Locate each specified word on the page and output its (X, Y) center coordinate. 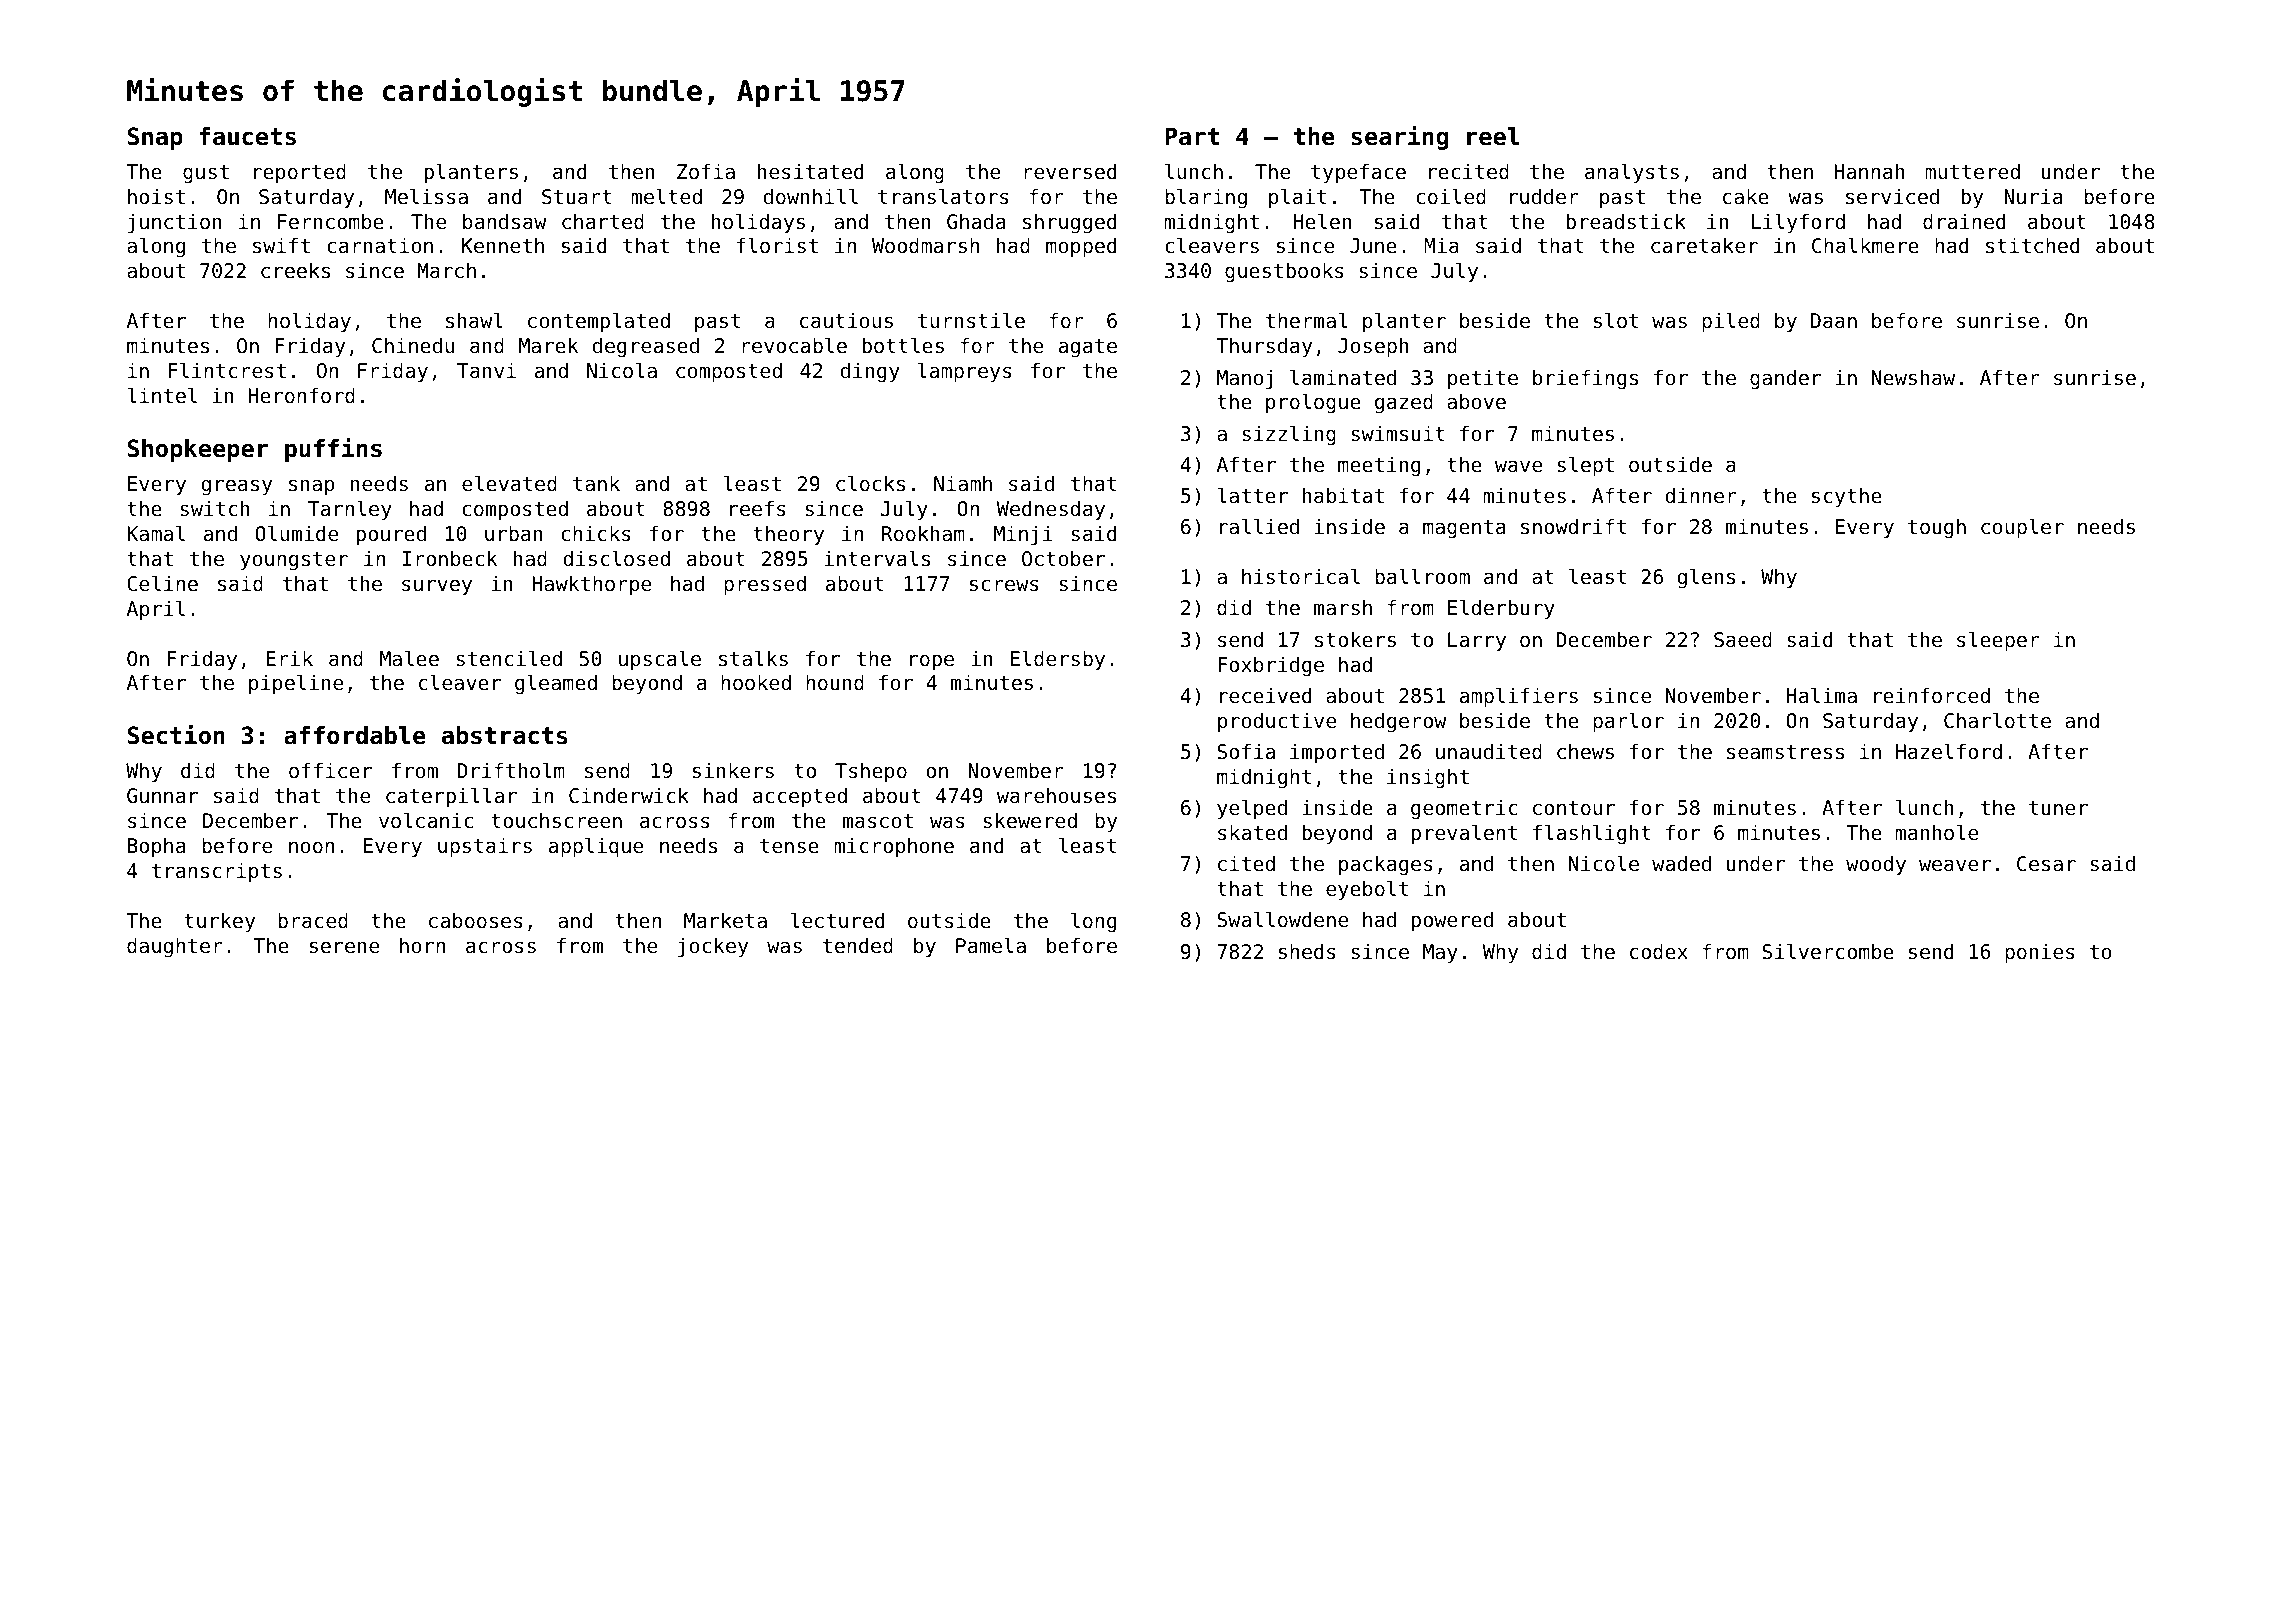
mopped (1081, 247)
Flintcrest (227, 370)
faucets (248, 136)
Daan (1834, 320)
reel (1493, 136)
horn (422, 945)
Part (1192, 136)
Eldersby (1058, 660)
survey (437, 587)
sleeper (1998, 641)
